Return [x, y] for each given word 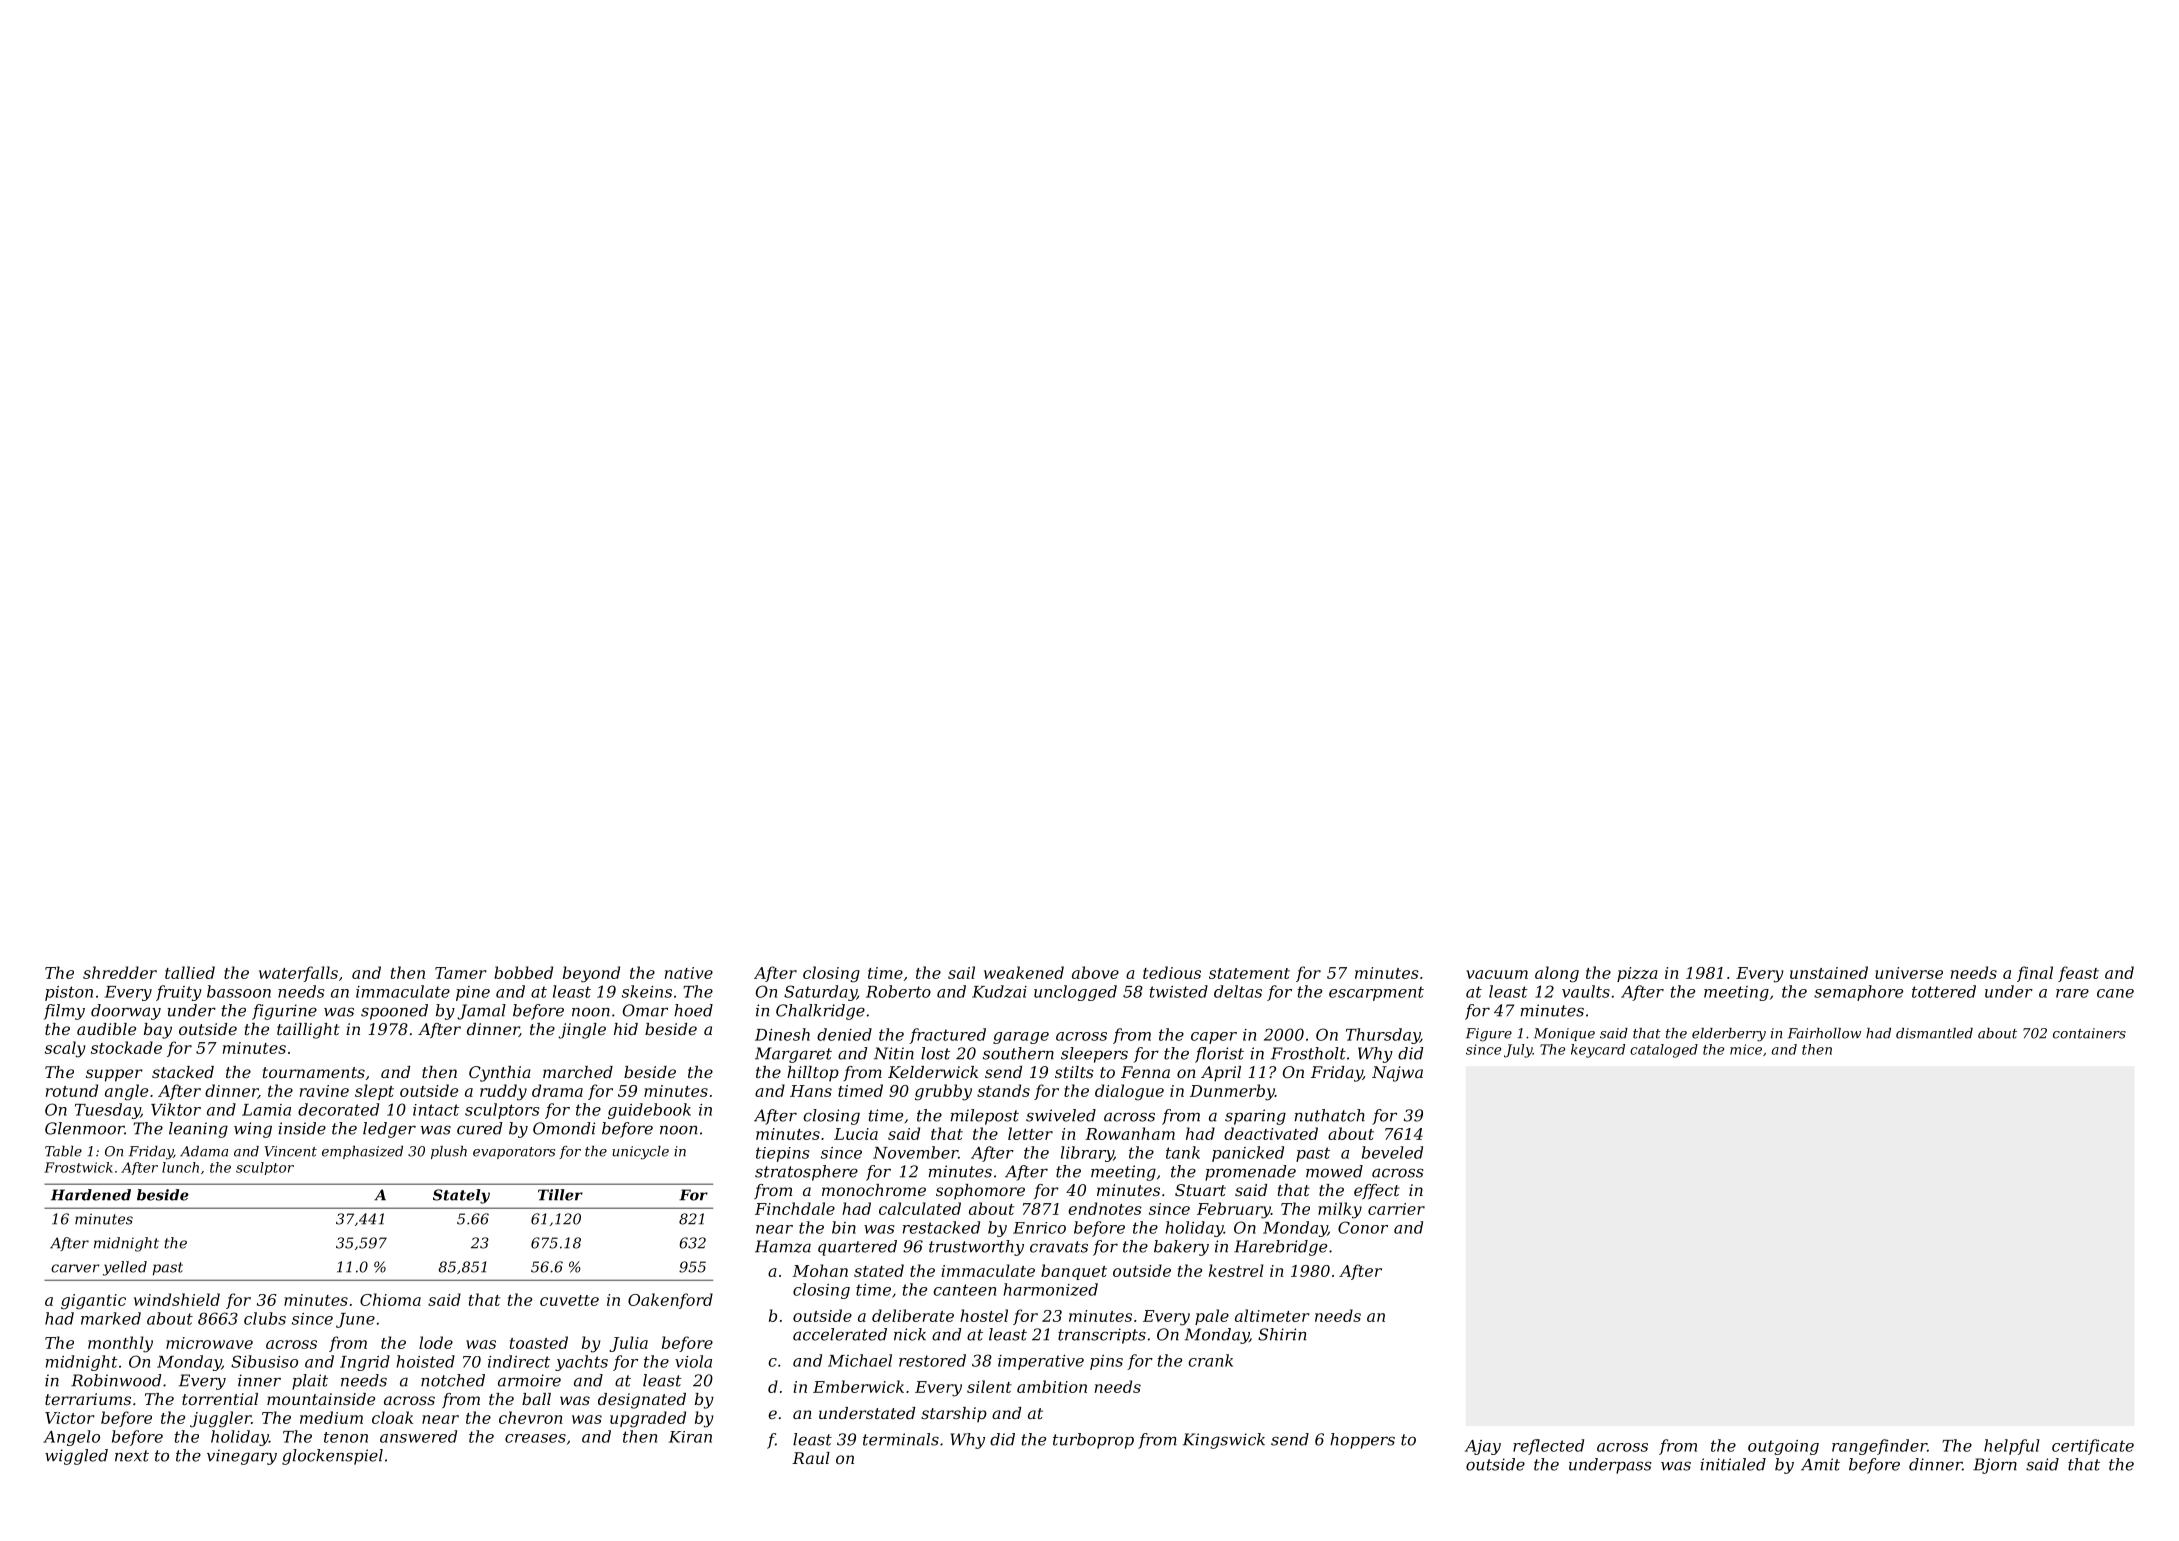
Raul [811, 1458]
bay [158, 1031]
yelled [125, 1268]
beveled [1392, 1152]
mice [1746, 1049]
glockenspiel [332, 1457]
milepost [985, 1117]
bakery [1181, 1248]
